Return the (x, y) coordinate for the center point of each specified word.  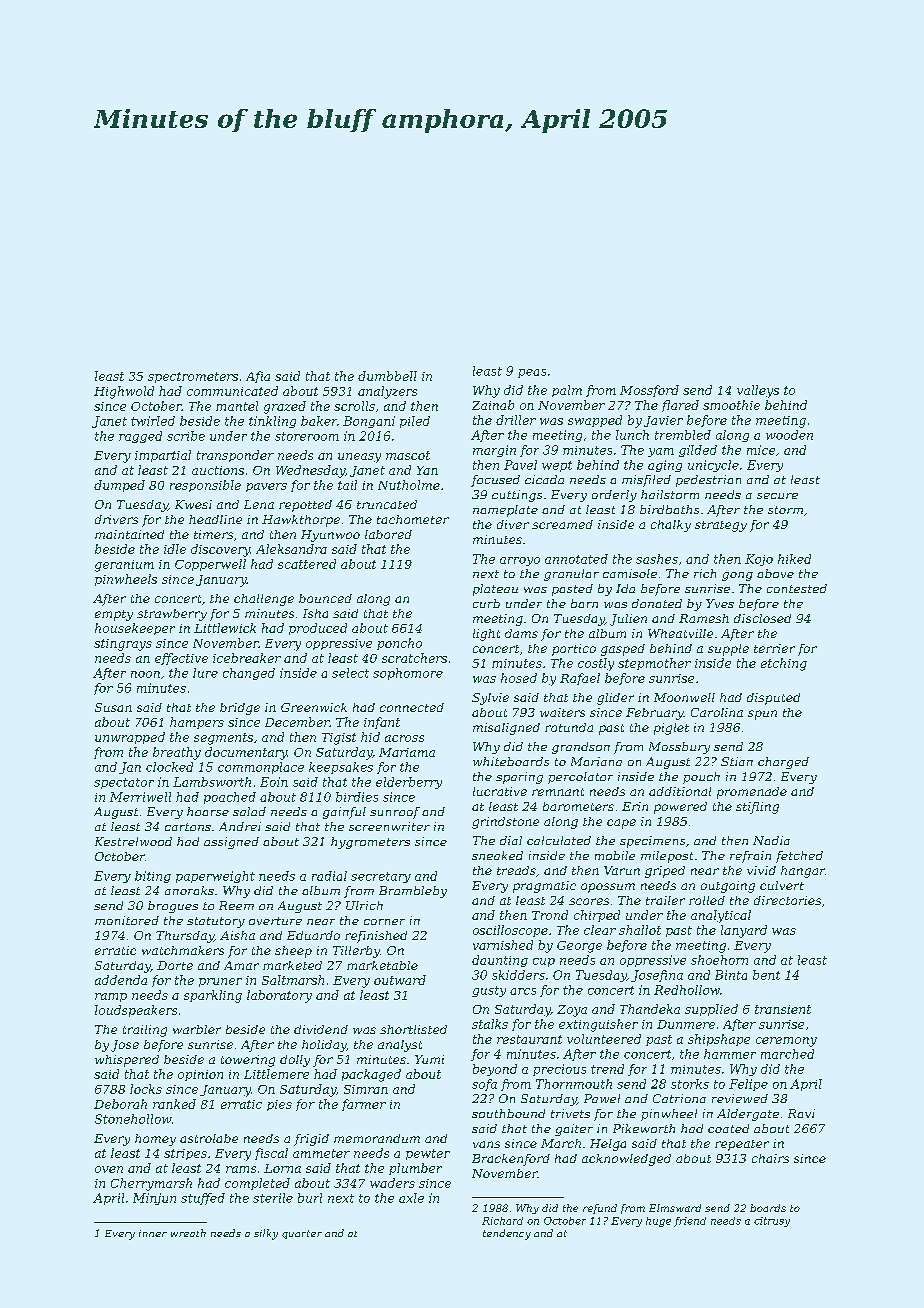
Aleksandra (291, 549)
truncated (387, 504)
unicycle (713, 466)
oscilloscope (510, 931)
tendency (507, 1234)
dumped (119, 486)
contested (797, 588)
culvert (782, 885)
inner (153, 1233)
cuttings (517, 496)
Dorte (175, 965)
